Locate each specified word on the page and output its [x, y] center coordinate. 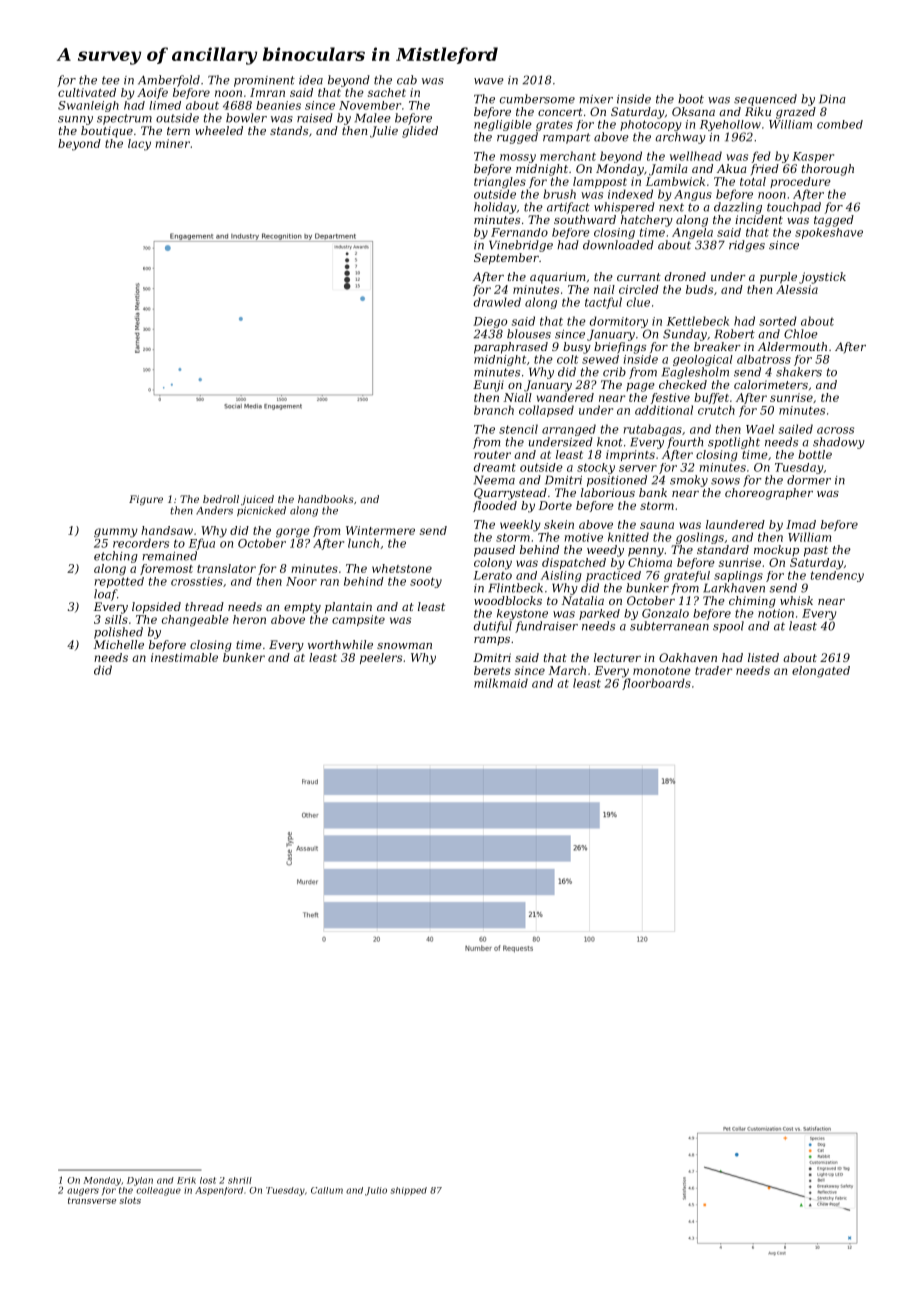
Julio [376, 1191]
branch [494, 410]
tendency [837, 576]
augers [83, 1192]
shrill [240, 1180]
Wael [760, 429]
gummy [116, 533]
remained [169, 556]
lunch [363, 543]
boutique [107, 132]
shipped [409, 1191]
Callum [327, 1190]
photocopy [651, 125]
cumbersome [537, 99]
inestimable [184, 657]
